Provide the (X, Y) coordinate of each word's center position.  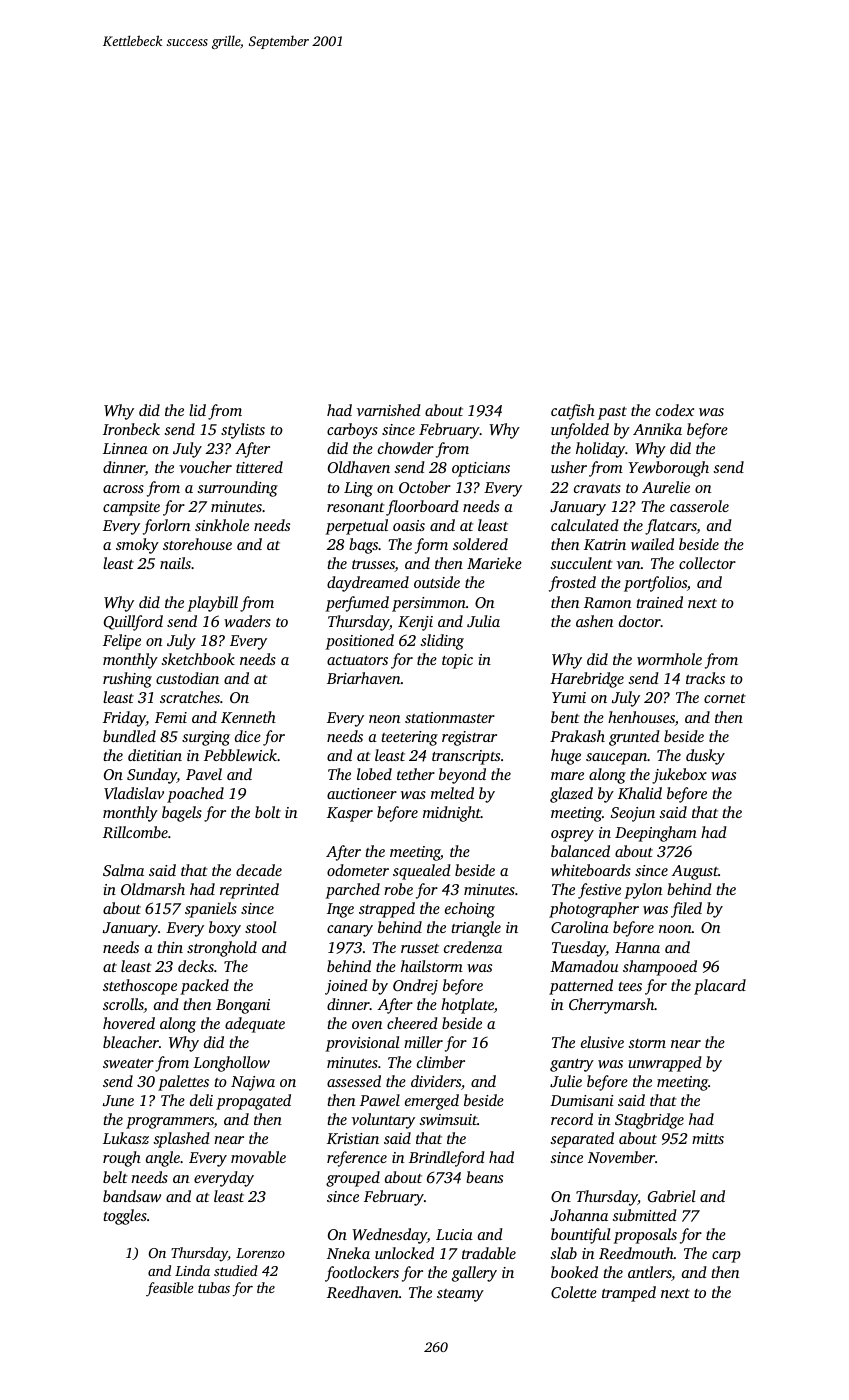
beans (484, 1177)
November (621, 1157)
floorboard (422, 508)
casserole (699, 506)
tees (630, 986)
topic (457, 661)
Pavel (204, 774)
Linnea (125, 448)
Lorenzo (260, 1253)
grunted (634, 738)
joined (346, 987)
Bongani (243, 1006)
